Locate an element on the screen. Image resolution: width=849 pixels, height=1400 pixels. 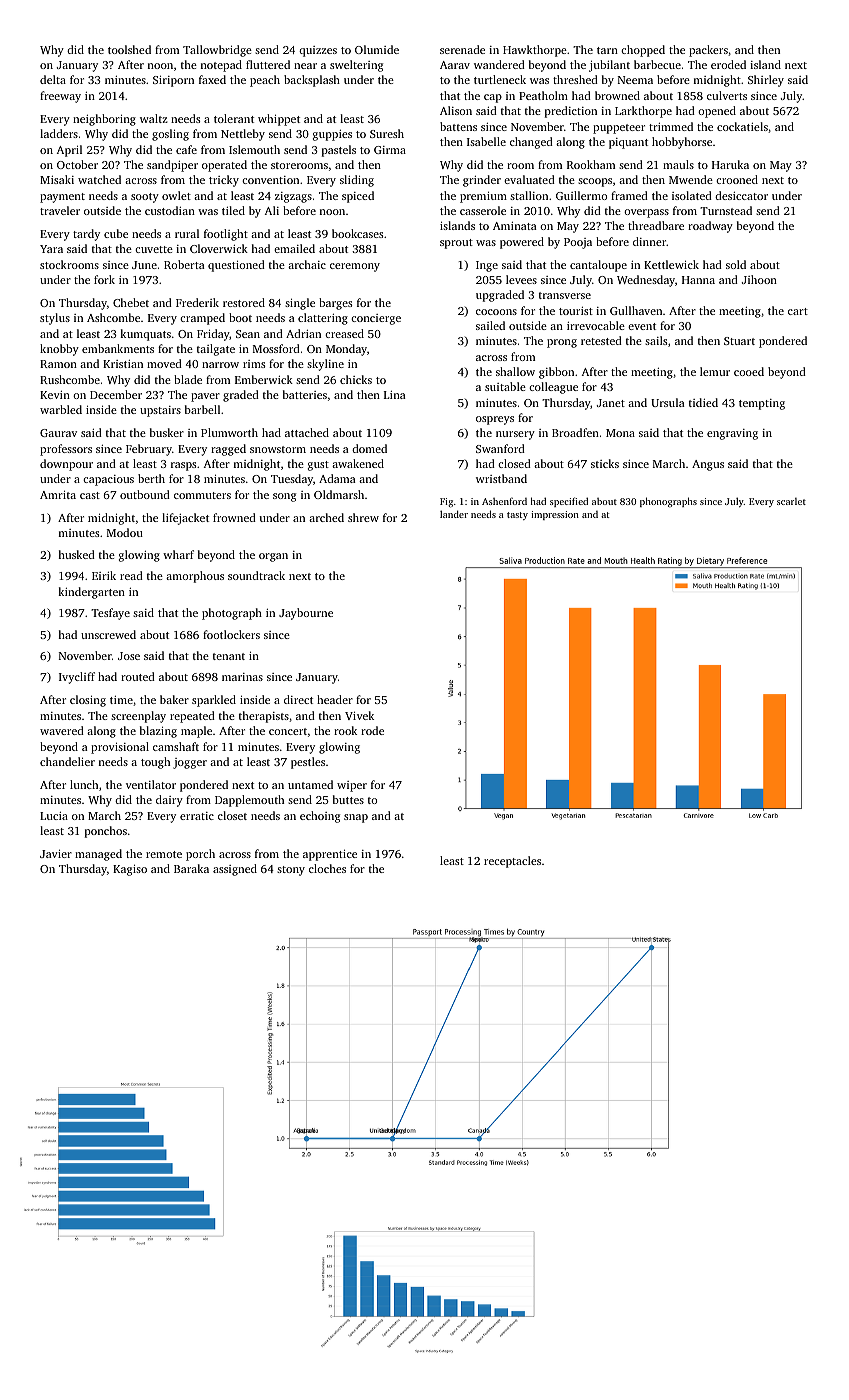
Angus is located at coordinates (708, 465).
